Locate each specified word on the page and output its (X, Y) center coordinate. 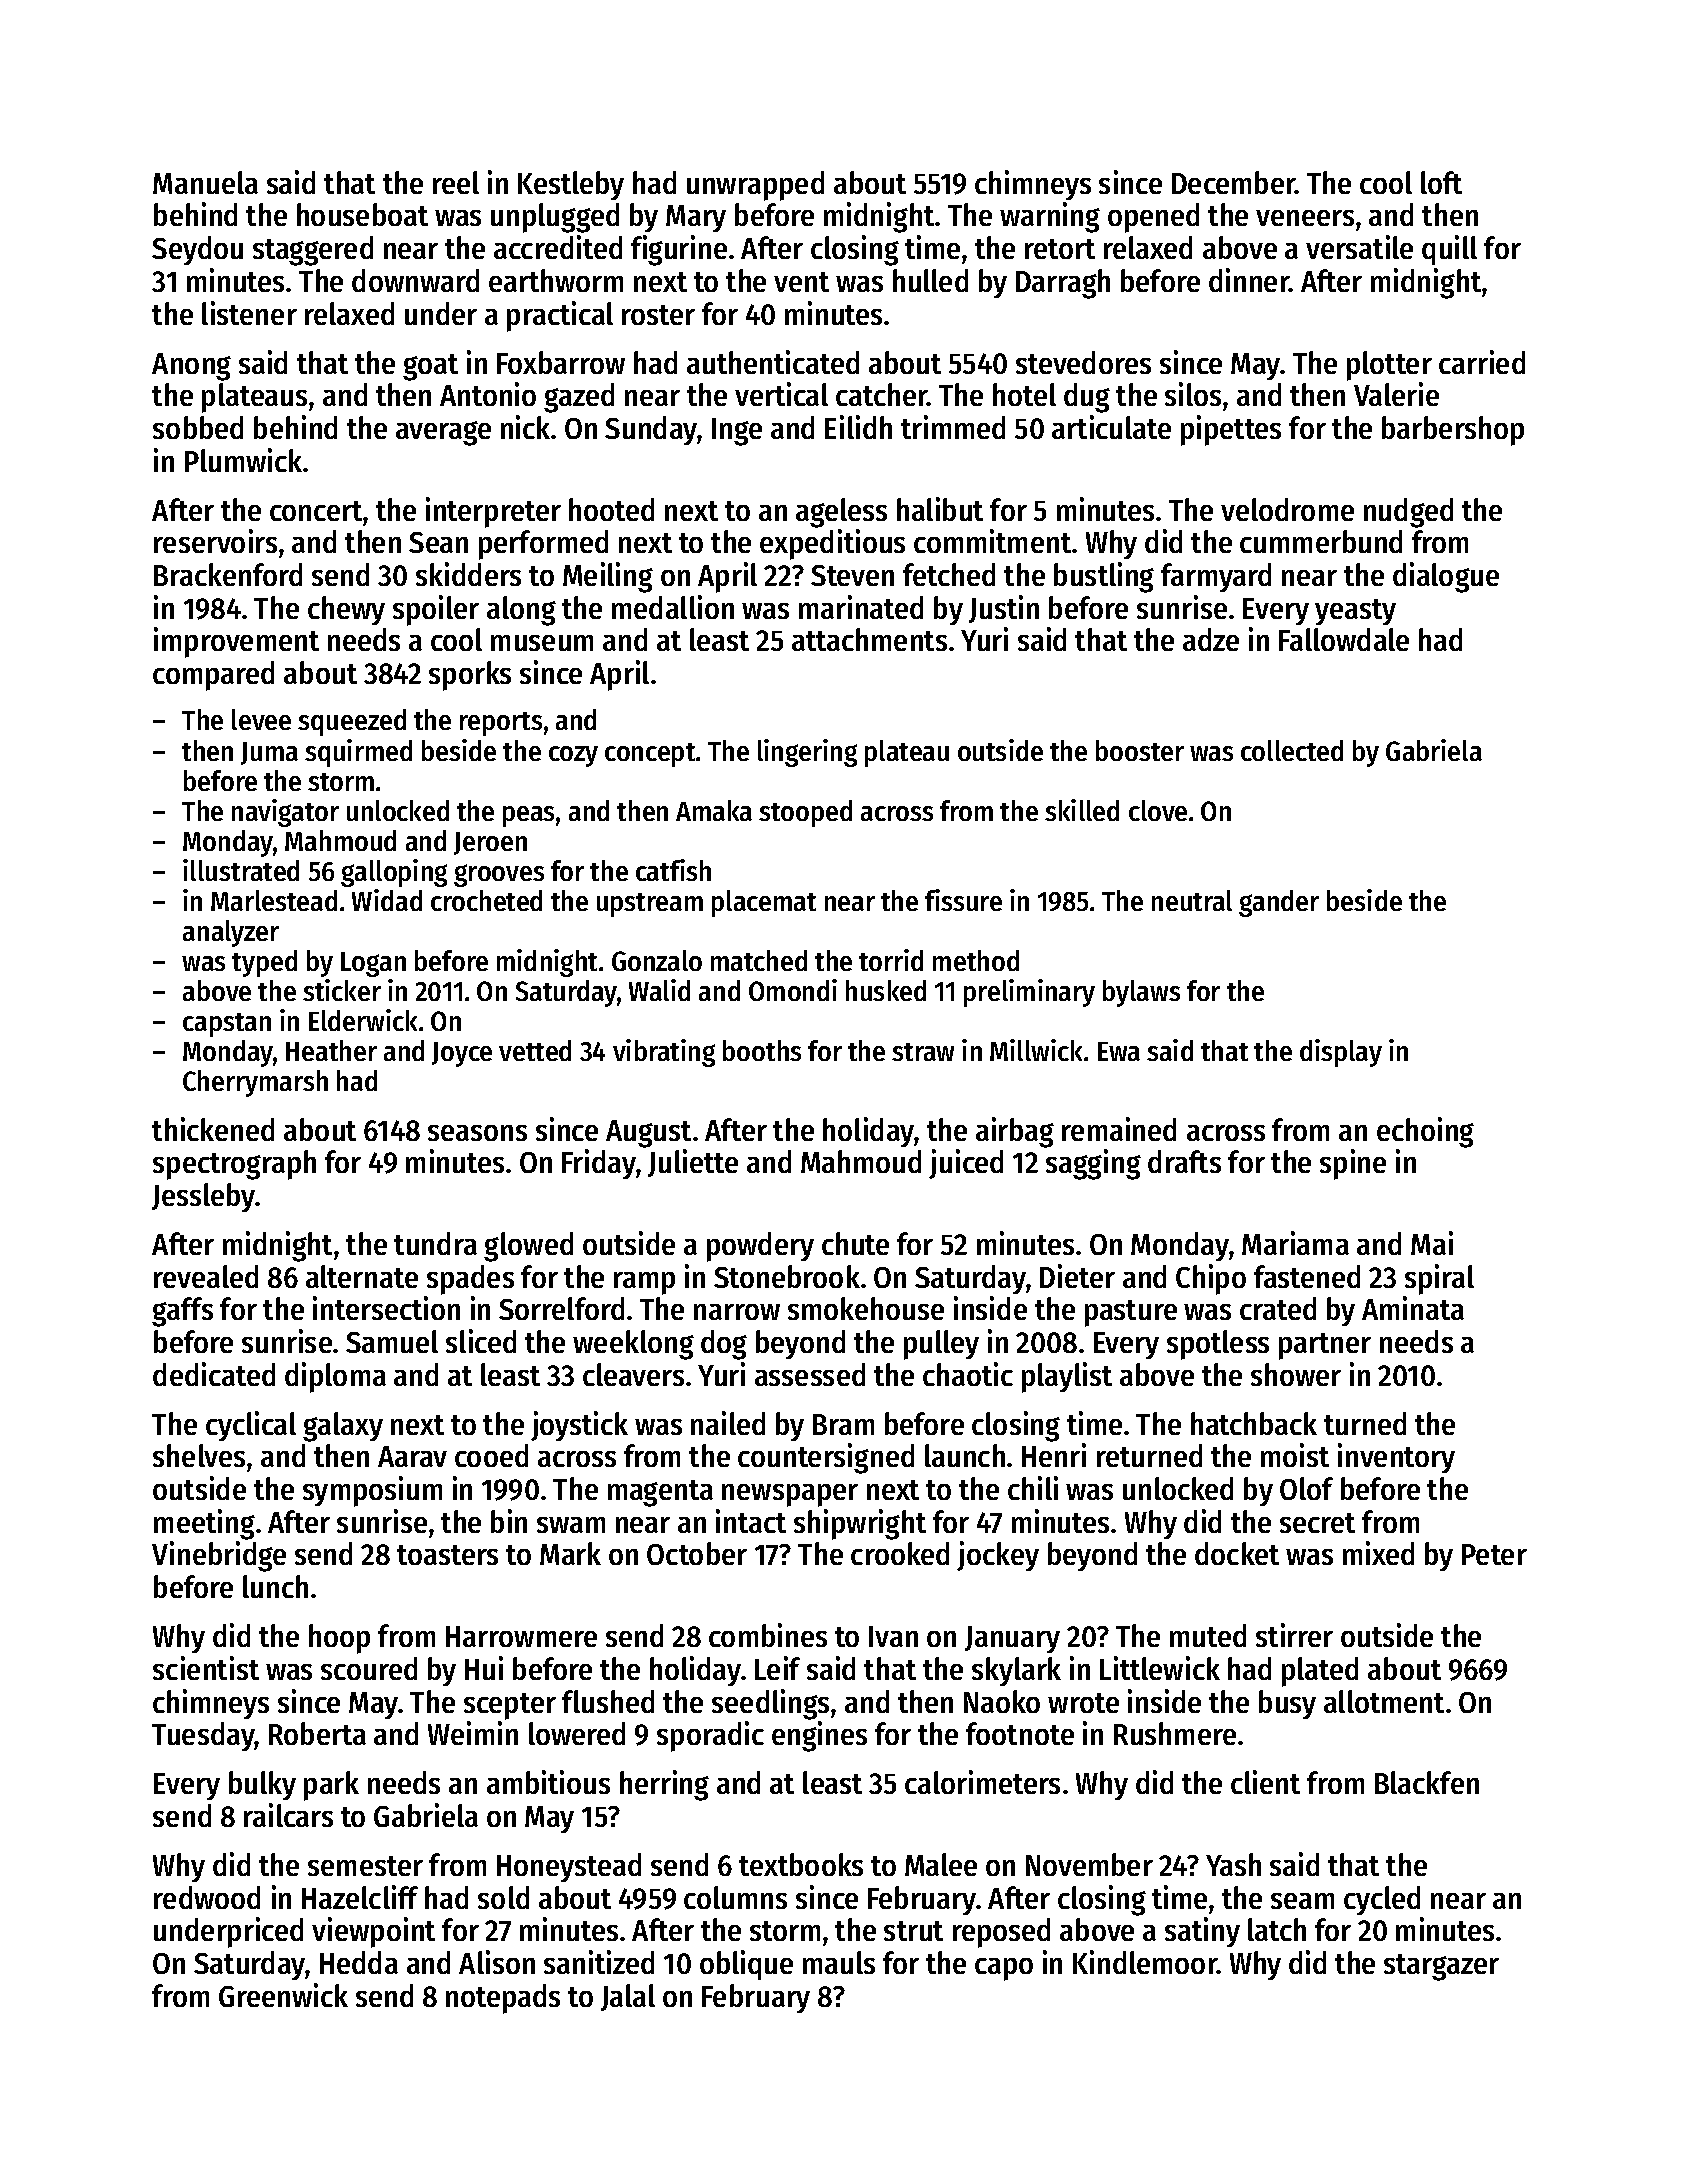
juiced (966, 1164)
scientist (206, 1668)
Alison (497, 1962)
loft (1441, 182)
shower (1296, 1374)
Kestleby (571, 185)
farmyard (1216, 577)
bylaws (1141, 993)
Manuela (205, 182)
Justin (1004, 609)
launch (965, 1455)
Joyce (462, 1054)
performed (543, 545)
